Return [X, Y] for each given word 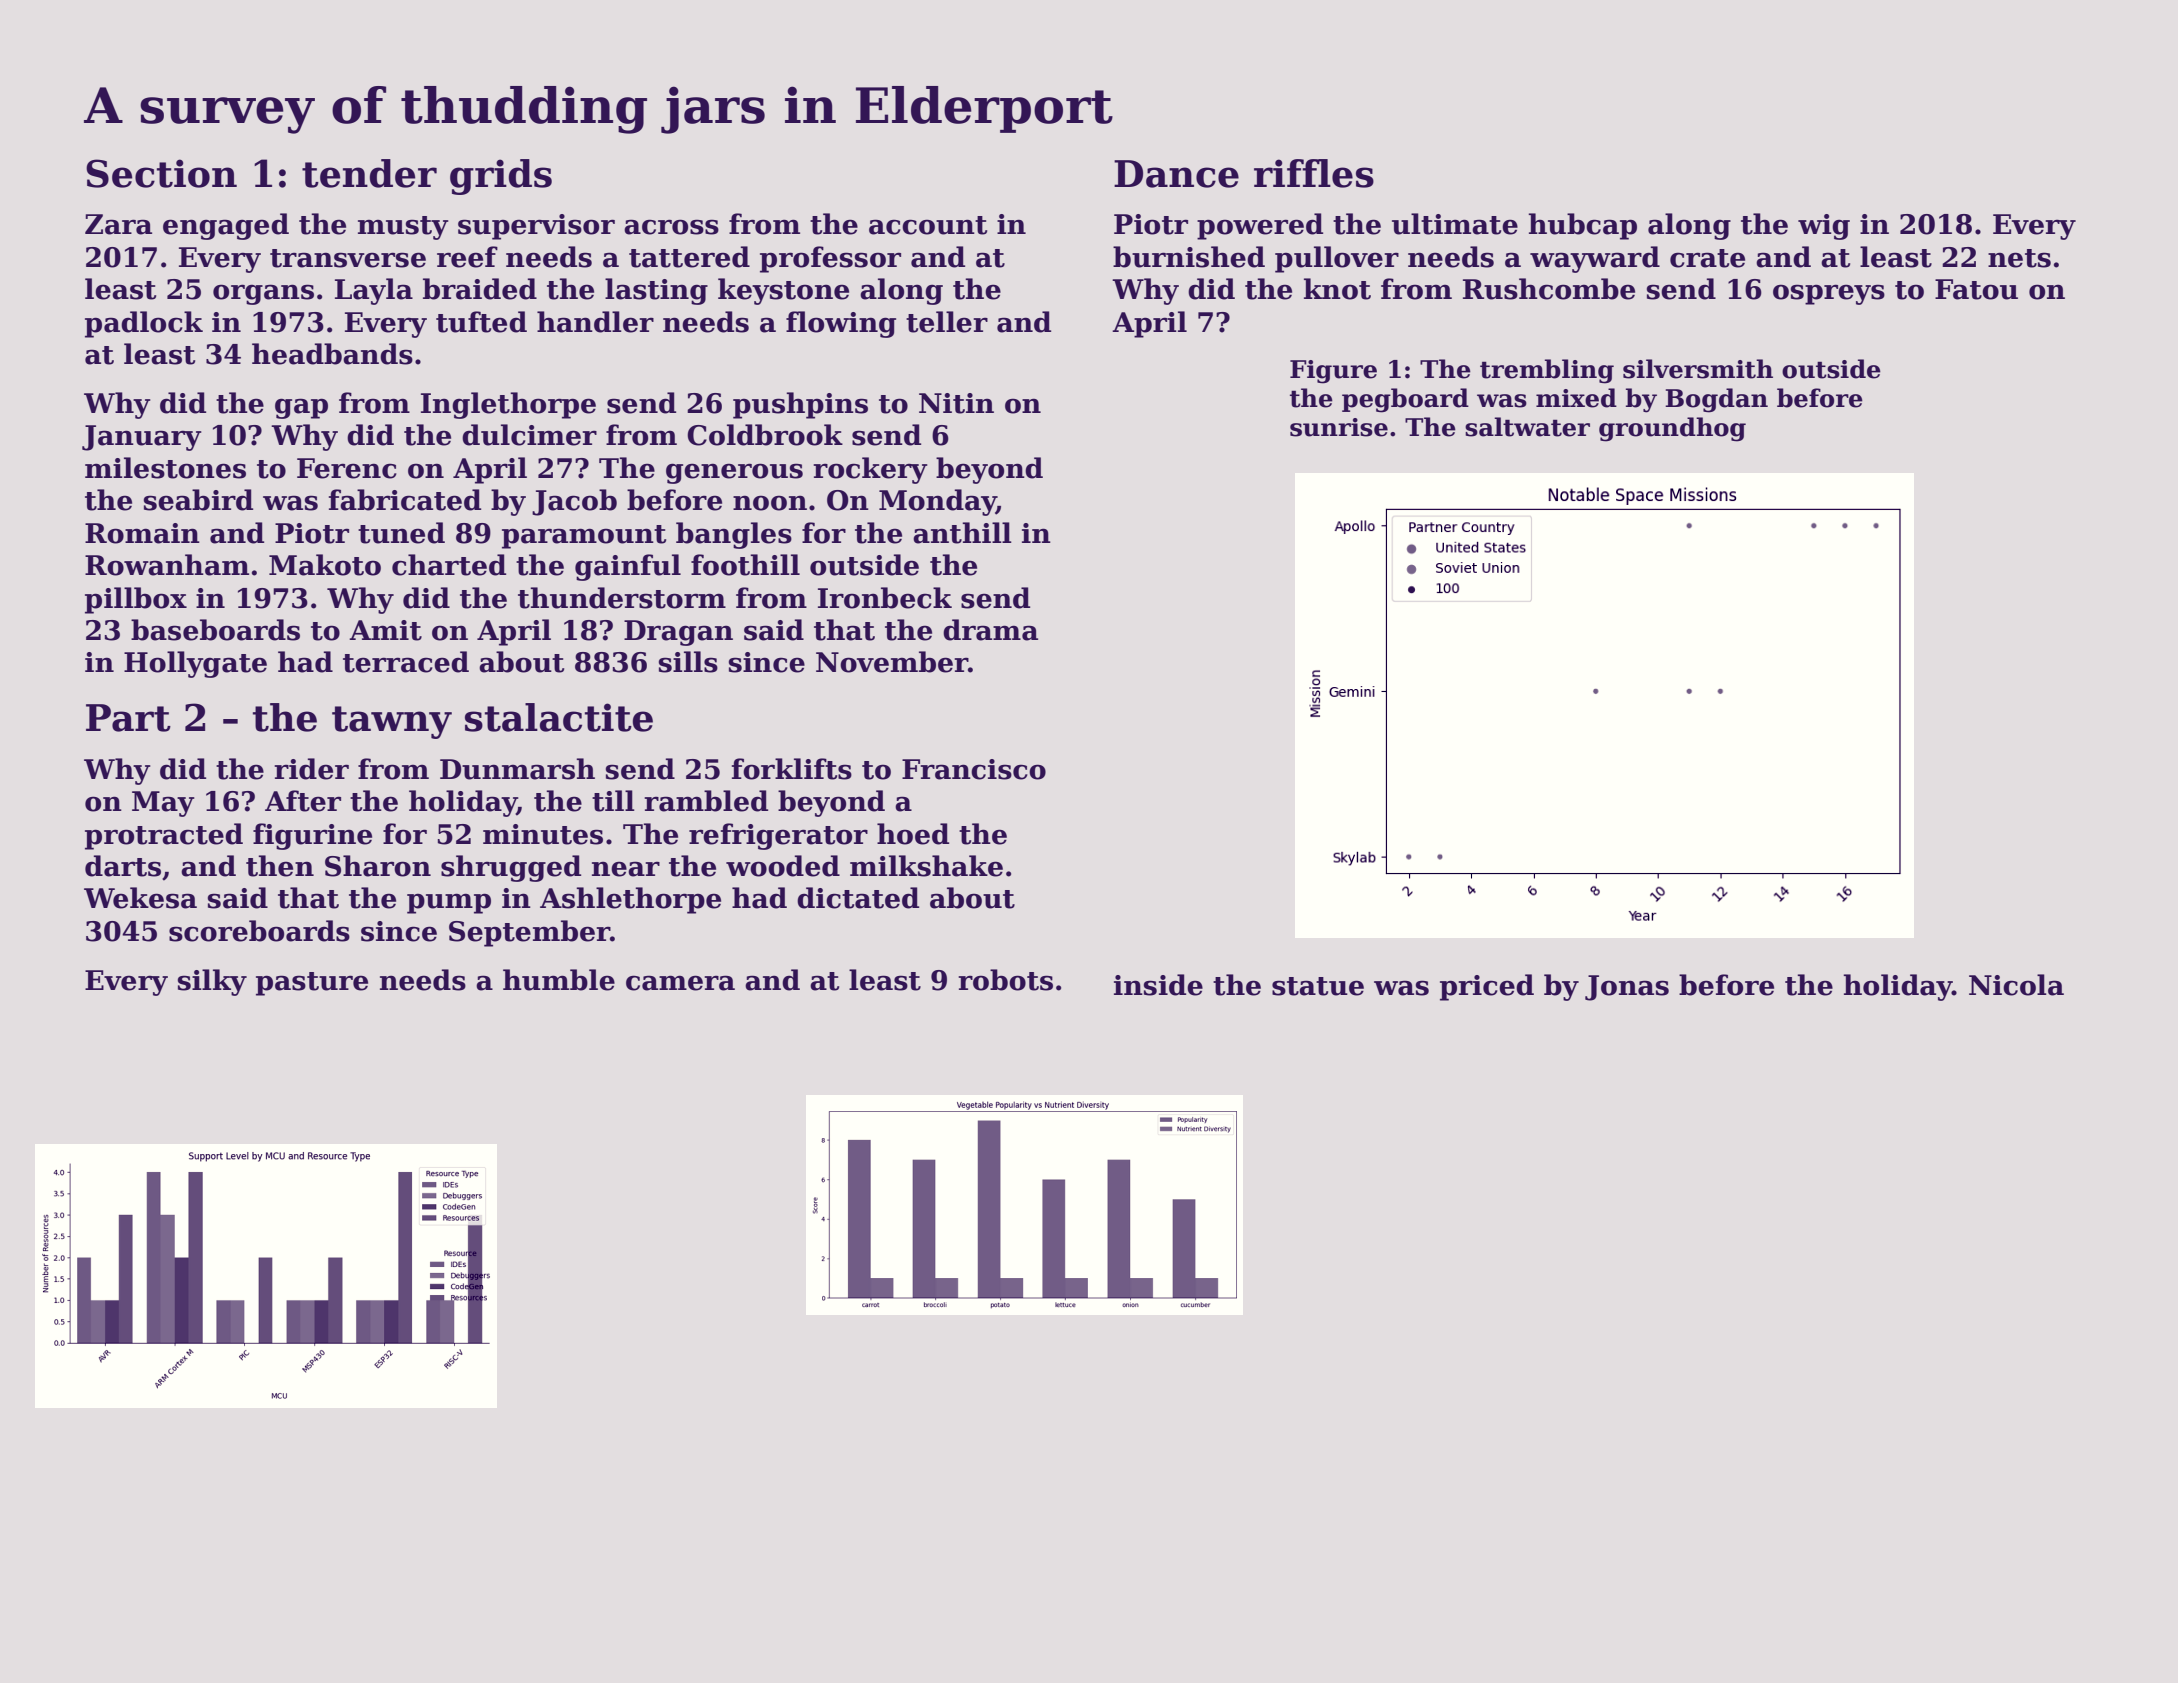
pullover [1337, 259]
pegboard [1405, 400]
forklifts [792, 769]
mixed [1576, 398]
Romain [142, 533]
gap [301, 408]
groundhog [1672, 429]
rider [311, 769]
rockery [870, 470]
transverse [348, 258]
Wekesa [140, 898]
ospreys [1829, 294]
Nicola [2016, 985]
